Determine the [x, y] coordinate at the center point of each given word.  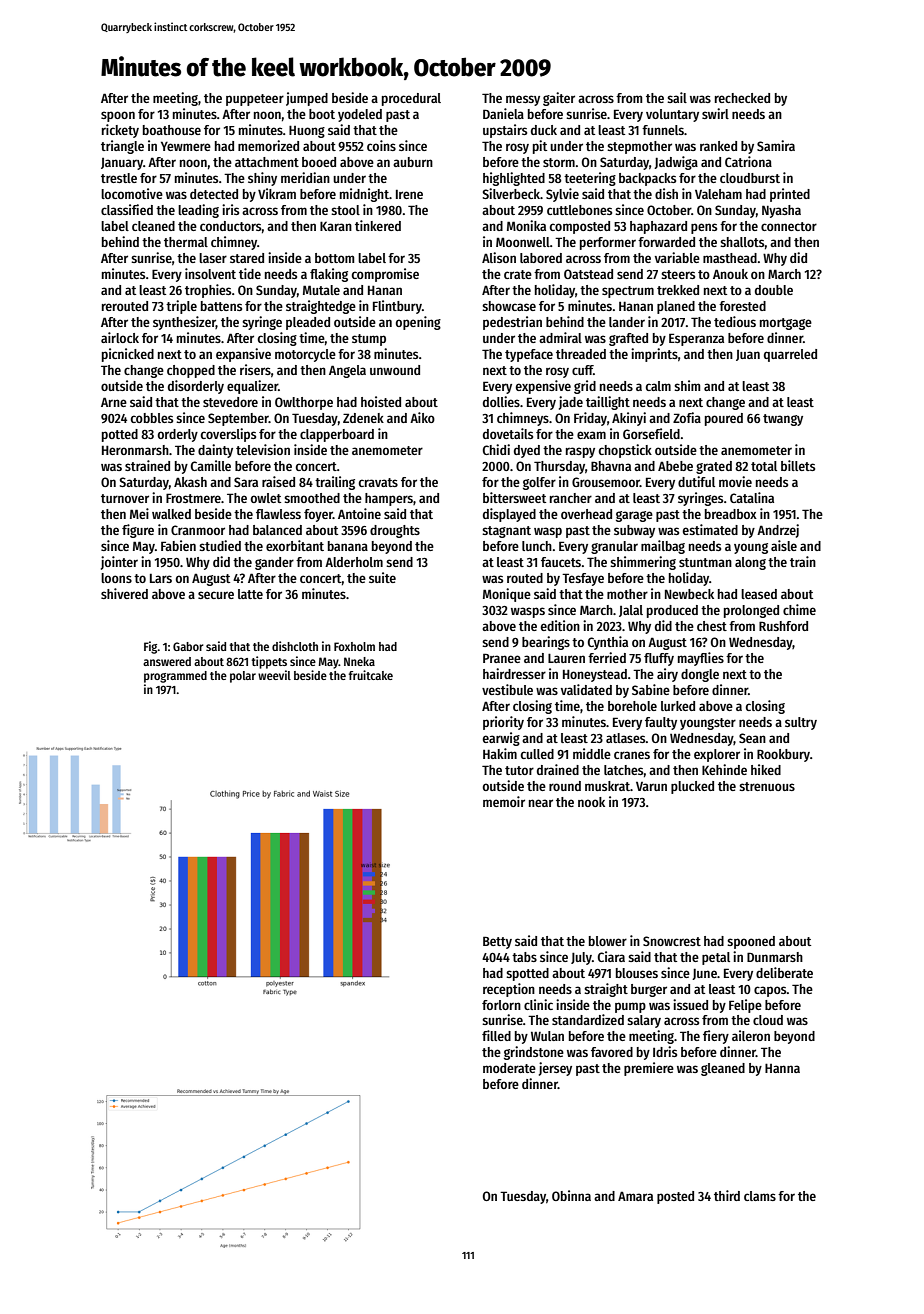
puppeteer [255, 100]
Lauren [566, 658]
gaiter [559, 99]
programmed [175, 677]
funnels [663, 130]
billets [798, 465]
